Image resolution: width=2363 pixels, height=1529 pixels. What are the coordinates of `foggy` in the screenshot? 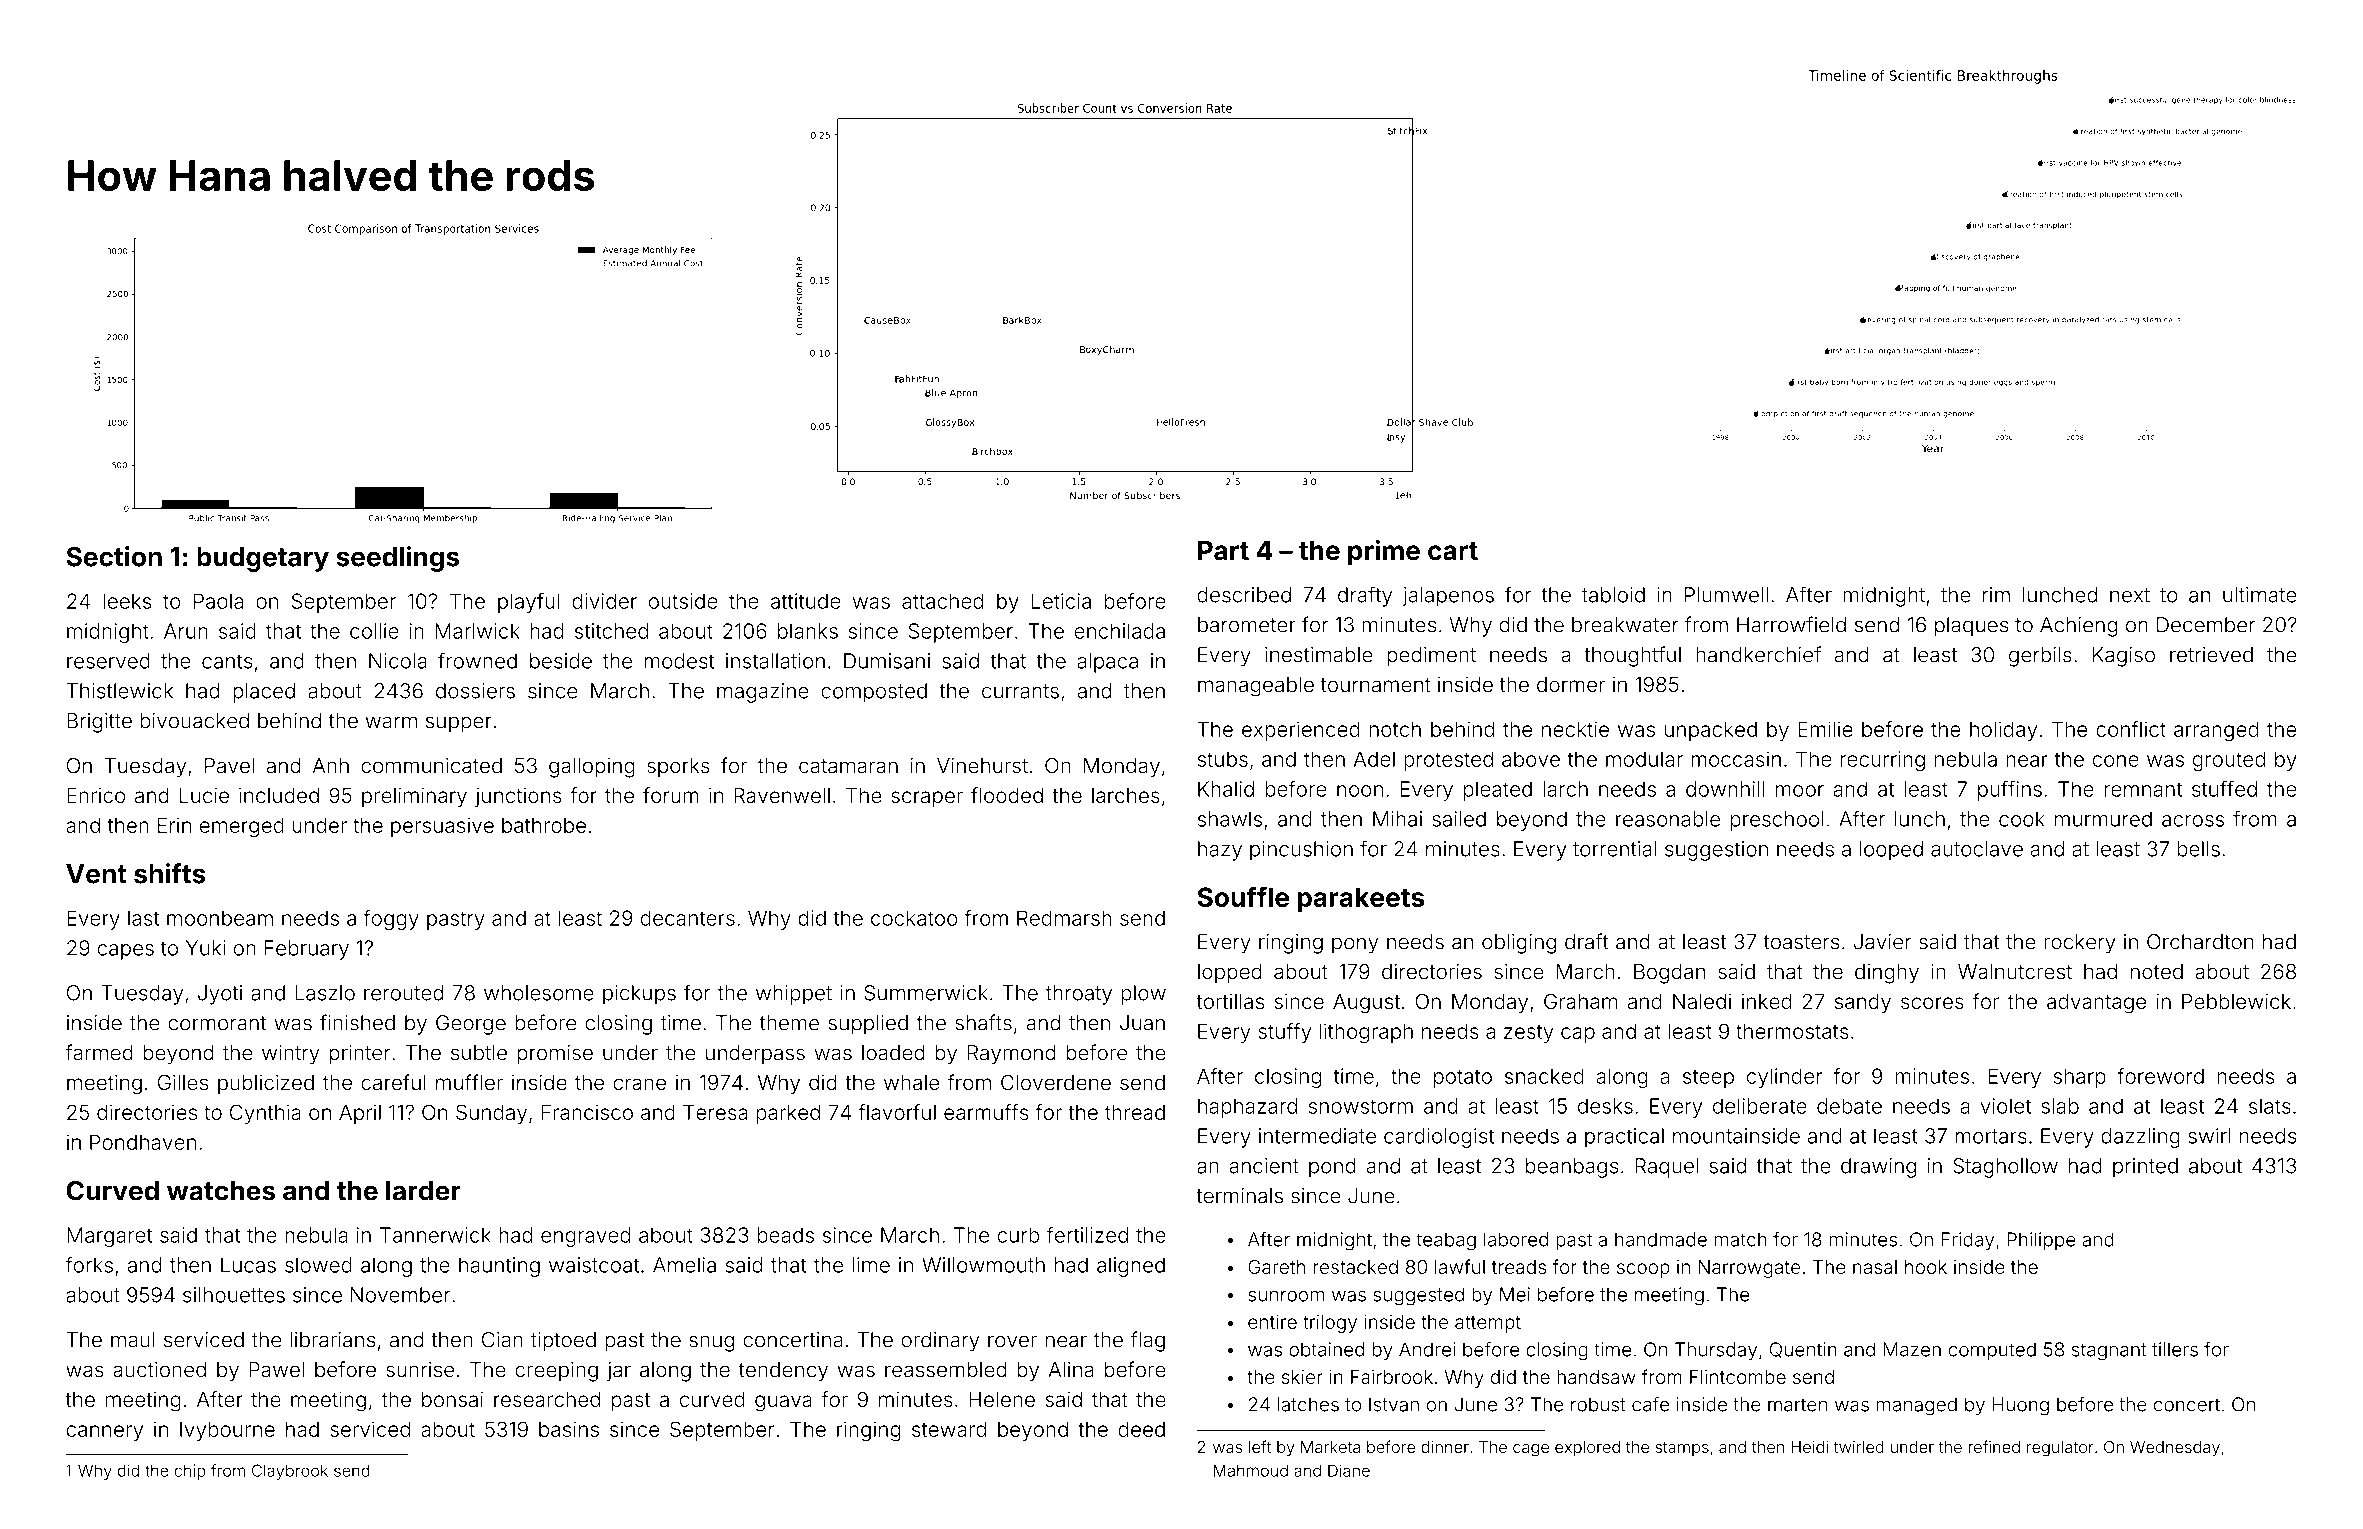 It's located at (391, 920).
